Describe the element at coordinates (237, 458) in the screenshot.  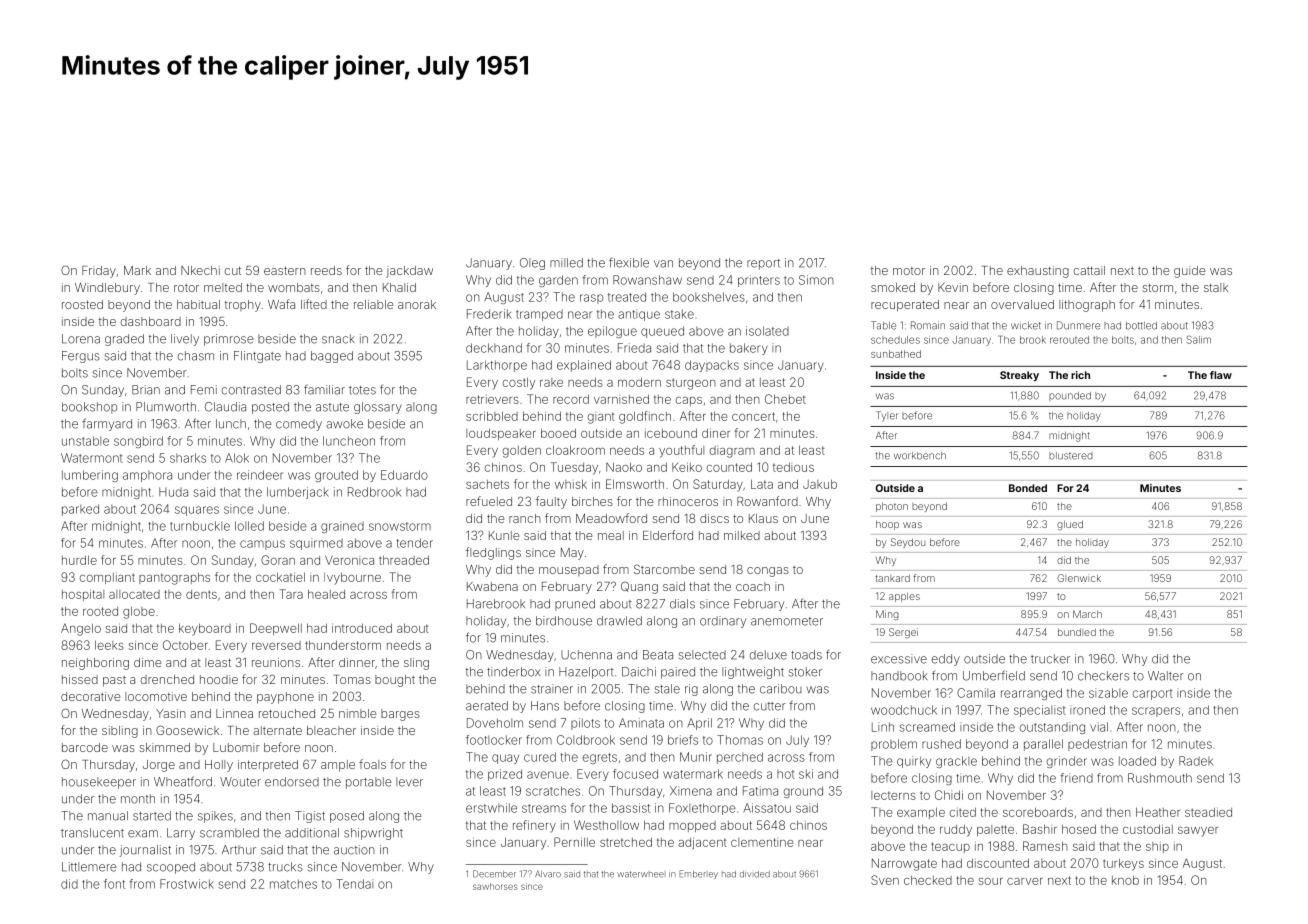
I see `Alok` at that location.
